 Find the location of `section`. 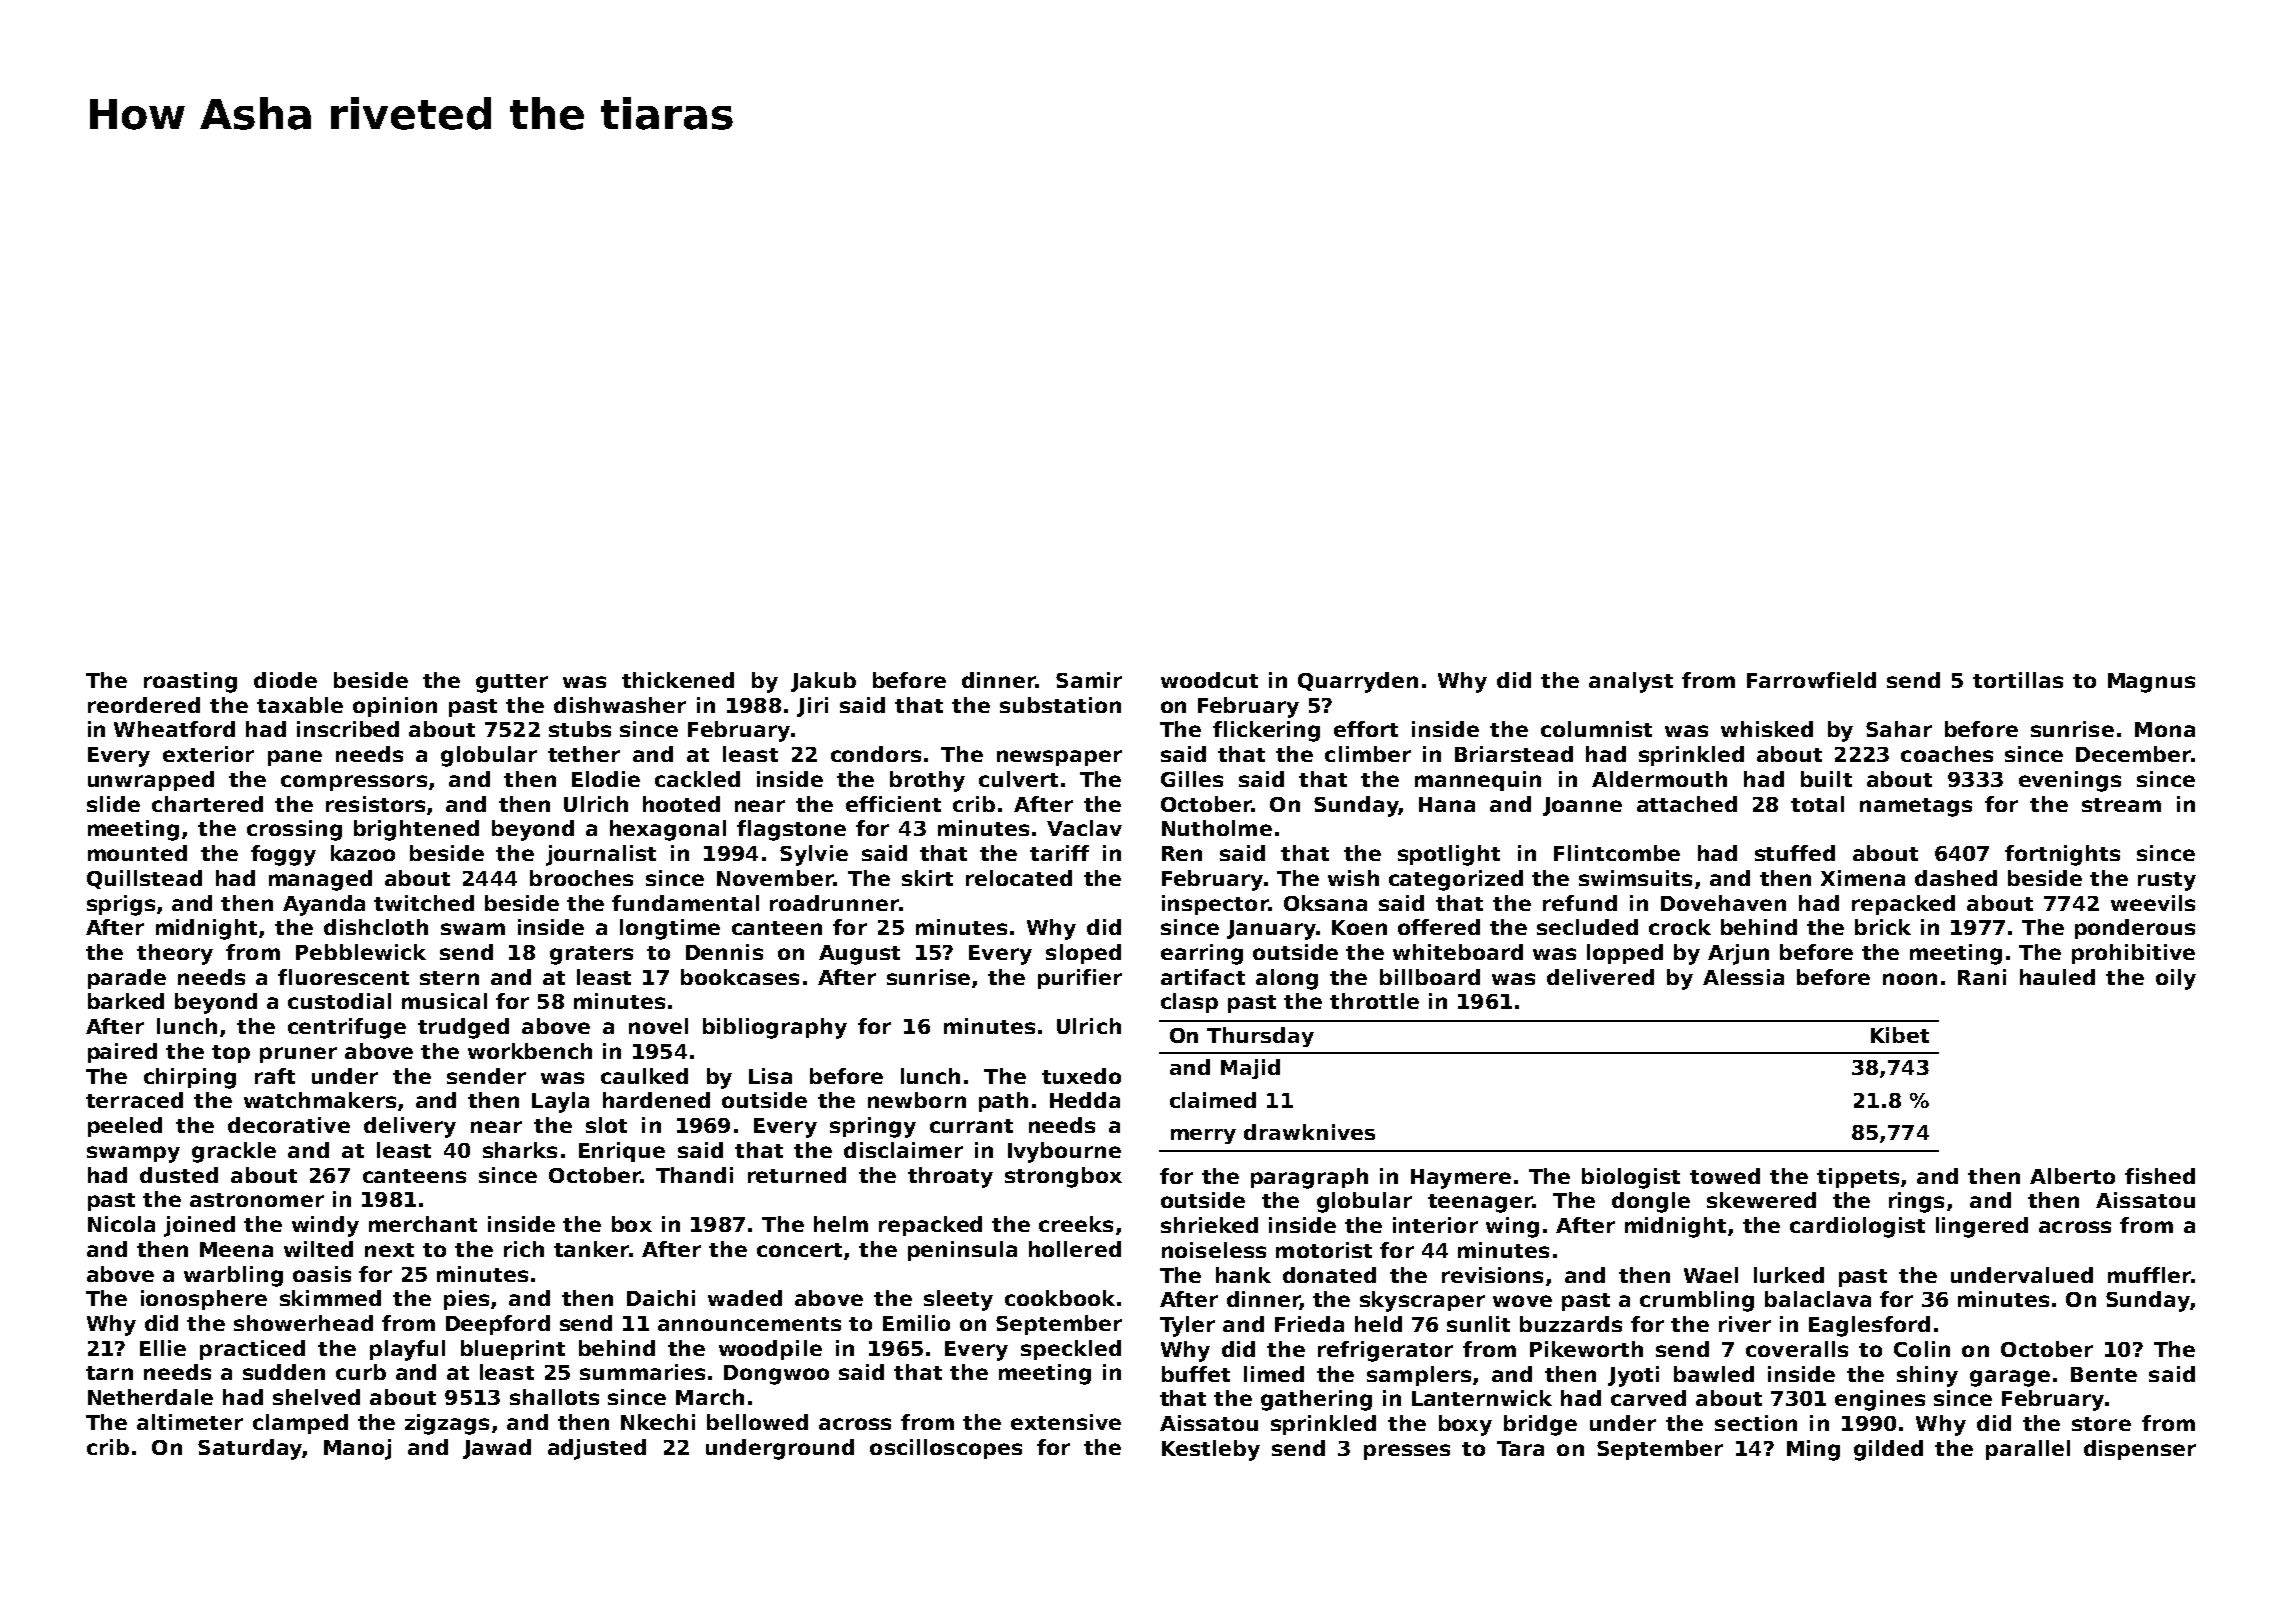

section is located at coordinates (1756, 1423).
